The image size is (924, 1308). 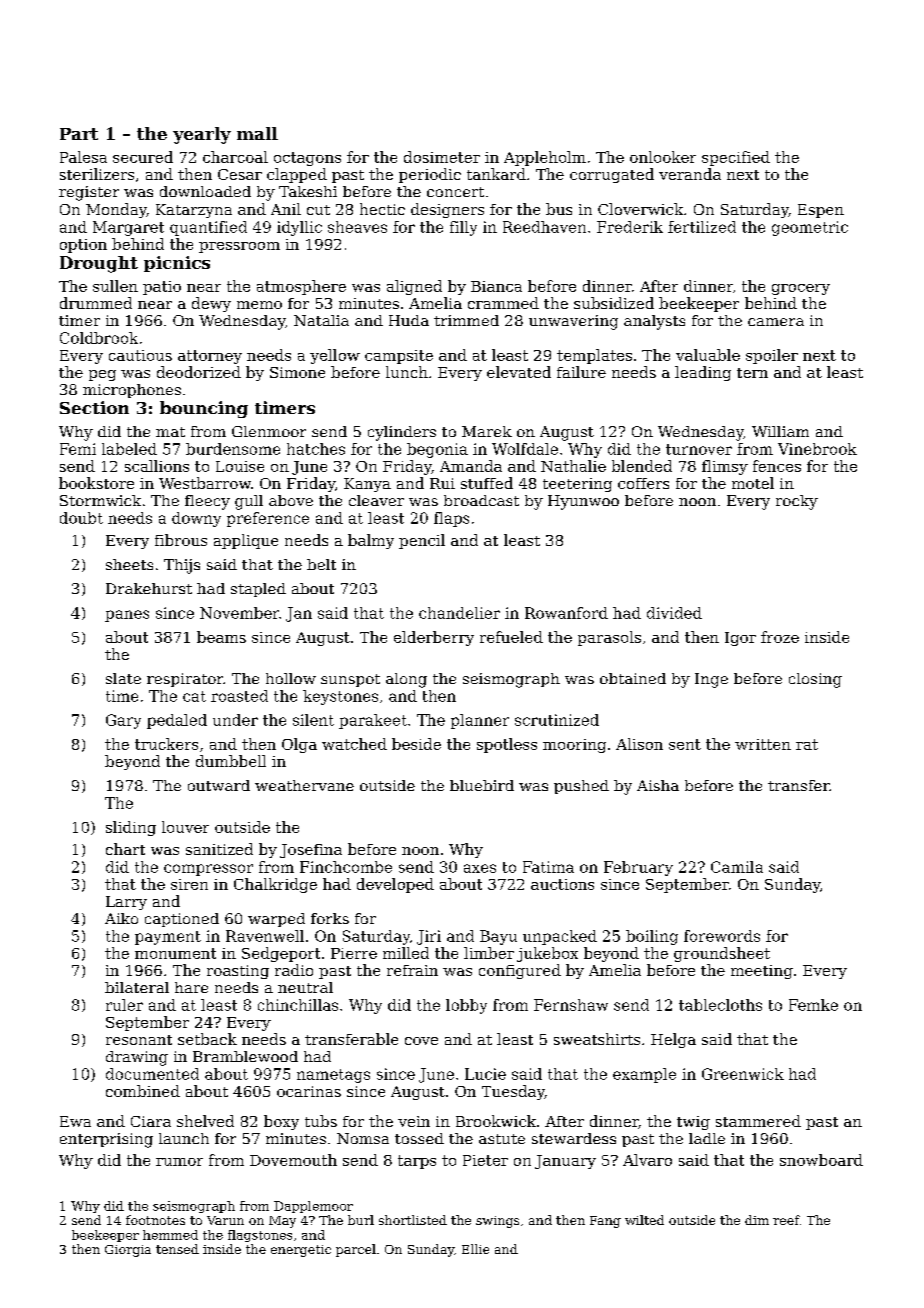 I want to click on ladle, so click(x=707, y=1138).
